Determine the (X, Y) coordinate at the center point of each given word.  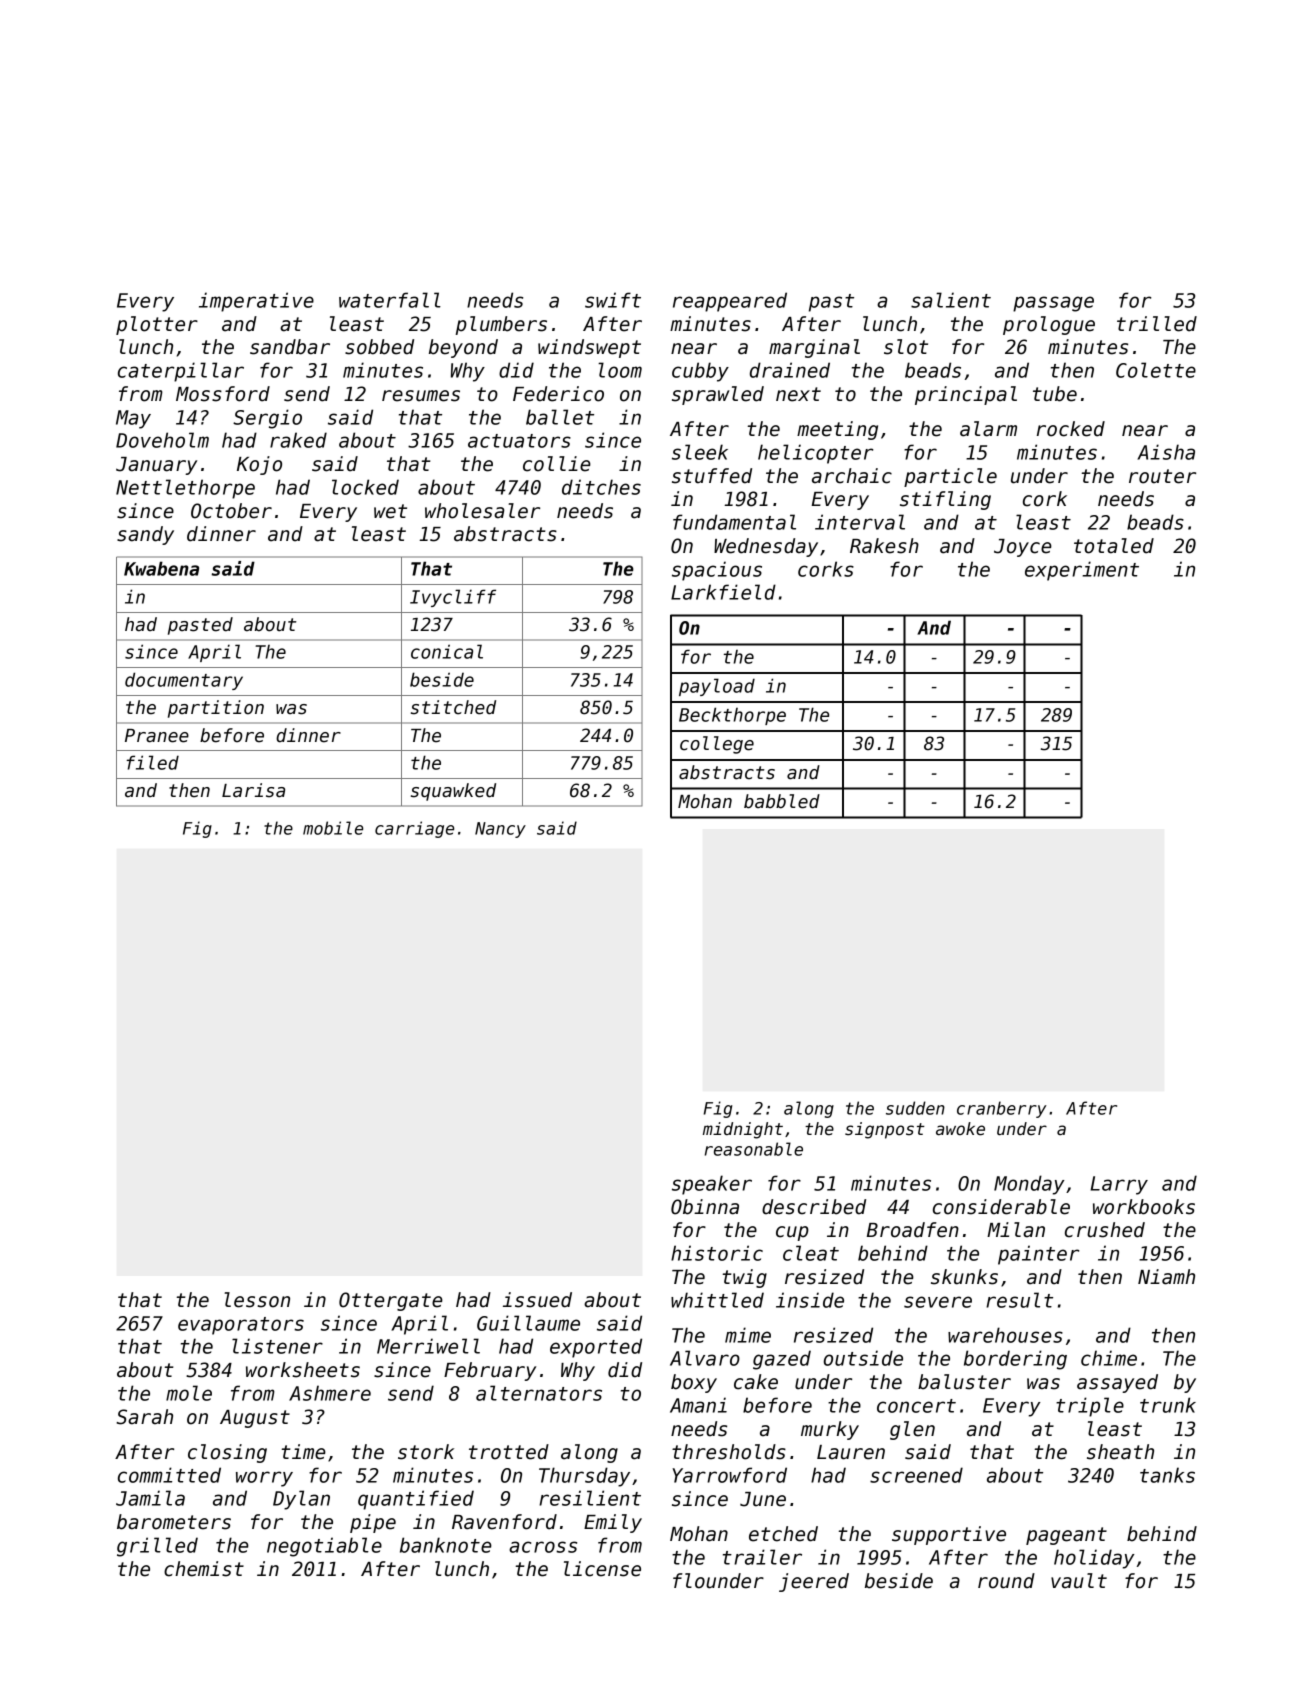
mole (189, 1393)
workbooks (1144, 1207)
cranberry (1002, 1109)
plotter (157, 325)
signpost (885, 1130)
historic (717, 1253)
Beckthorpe (732, 716)
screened (916, 1475)
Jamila (150, 1498)
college (717, 745)
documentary (184, 681)
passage (1053, 304)
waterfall (390, 300)
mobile (333, 828)
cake (756, 1382)
